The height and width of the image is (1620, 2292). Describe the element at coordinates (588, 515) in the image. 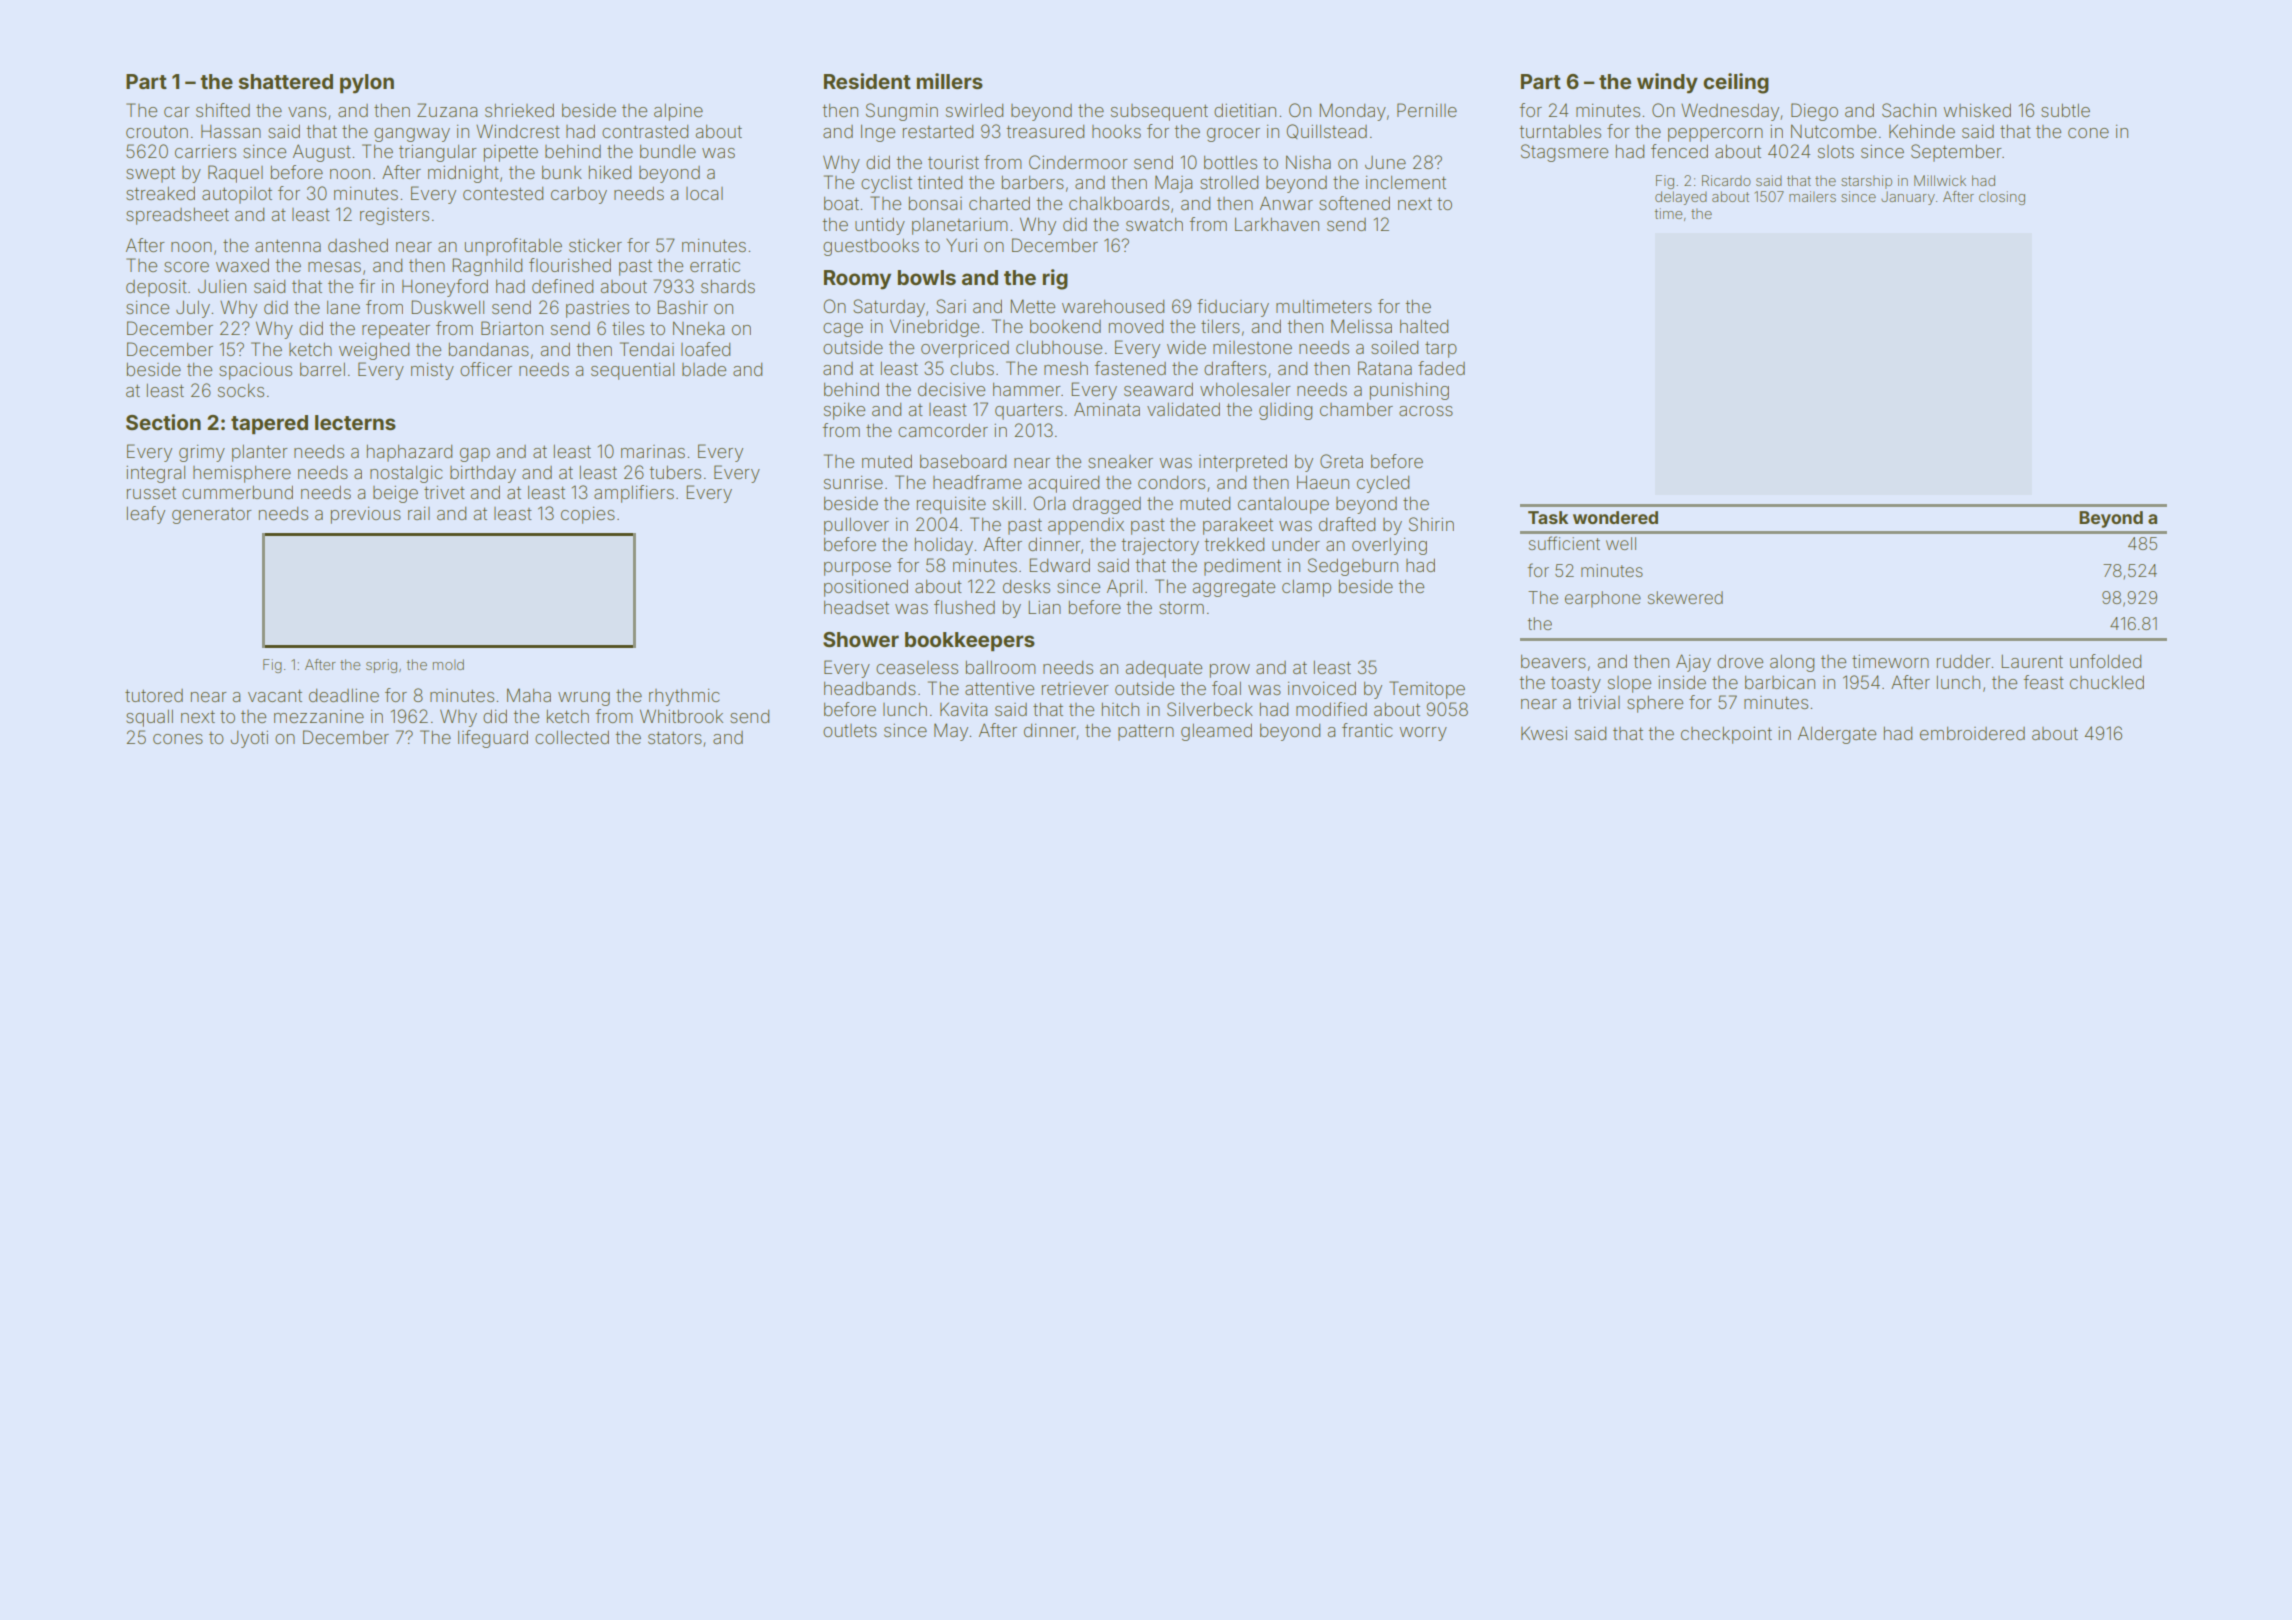

I see `copies` at that location.
